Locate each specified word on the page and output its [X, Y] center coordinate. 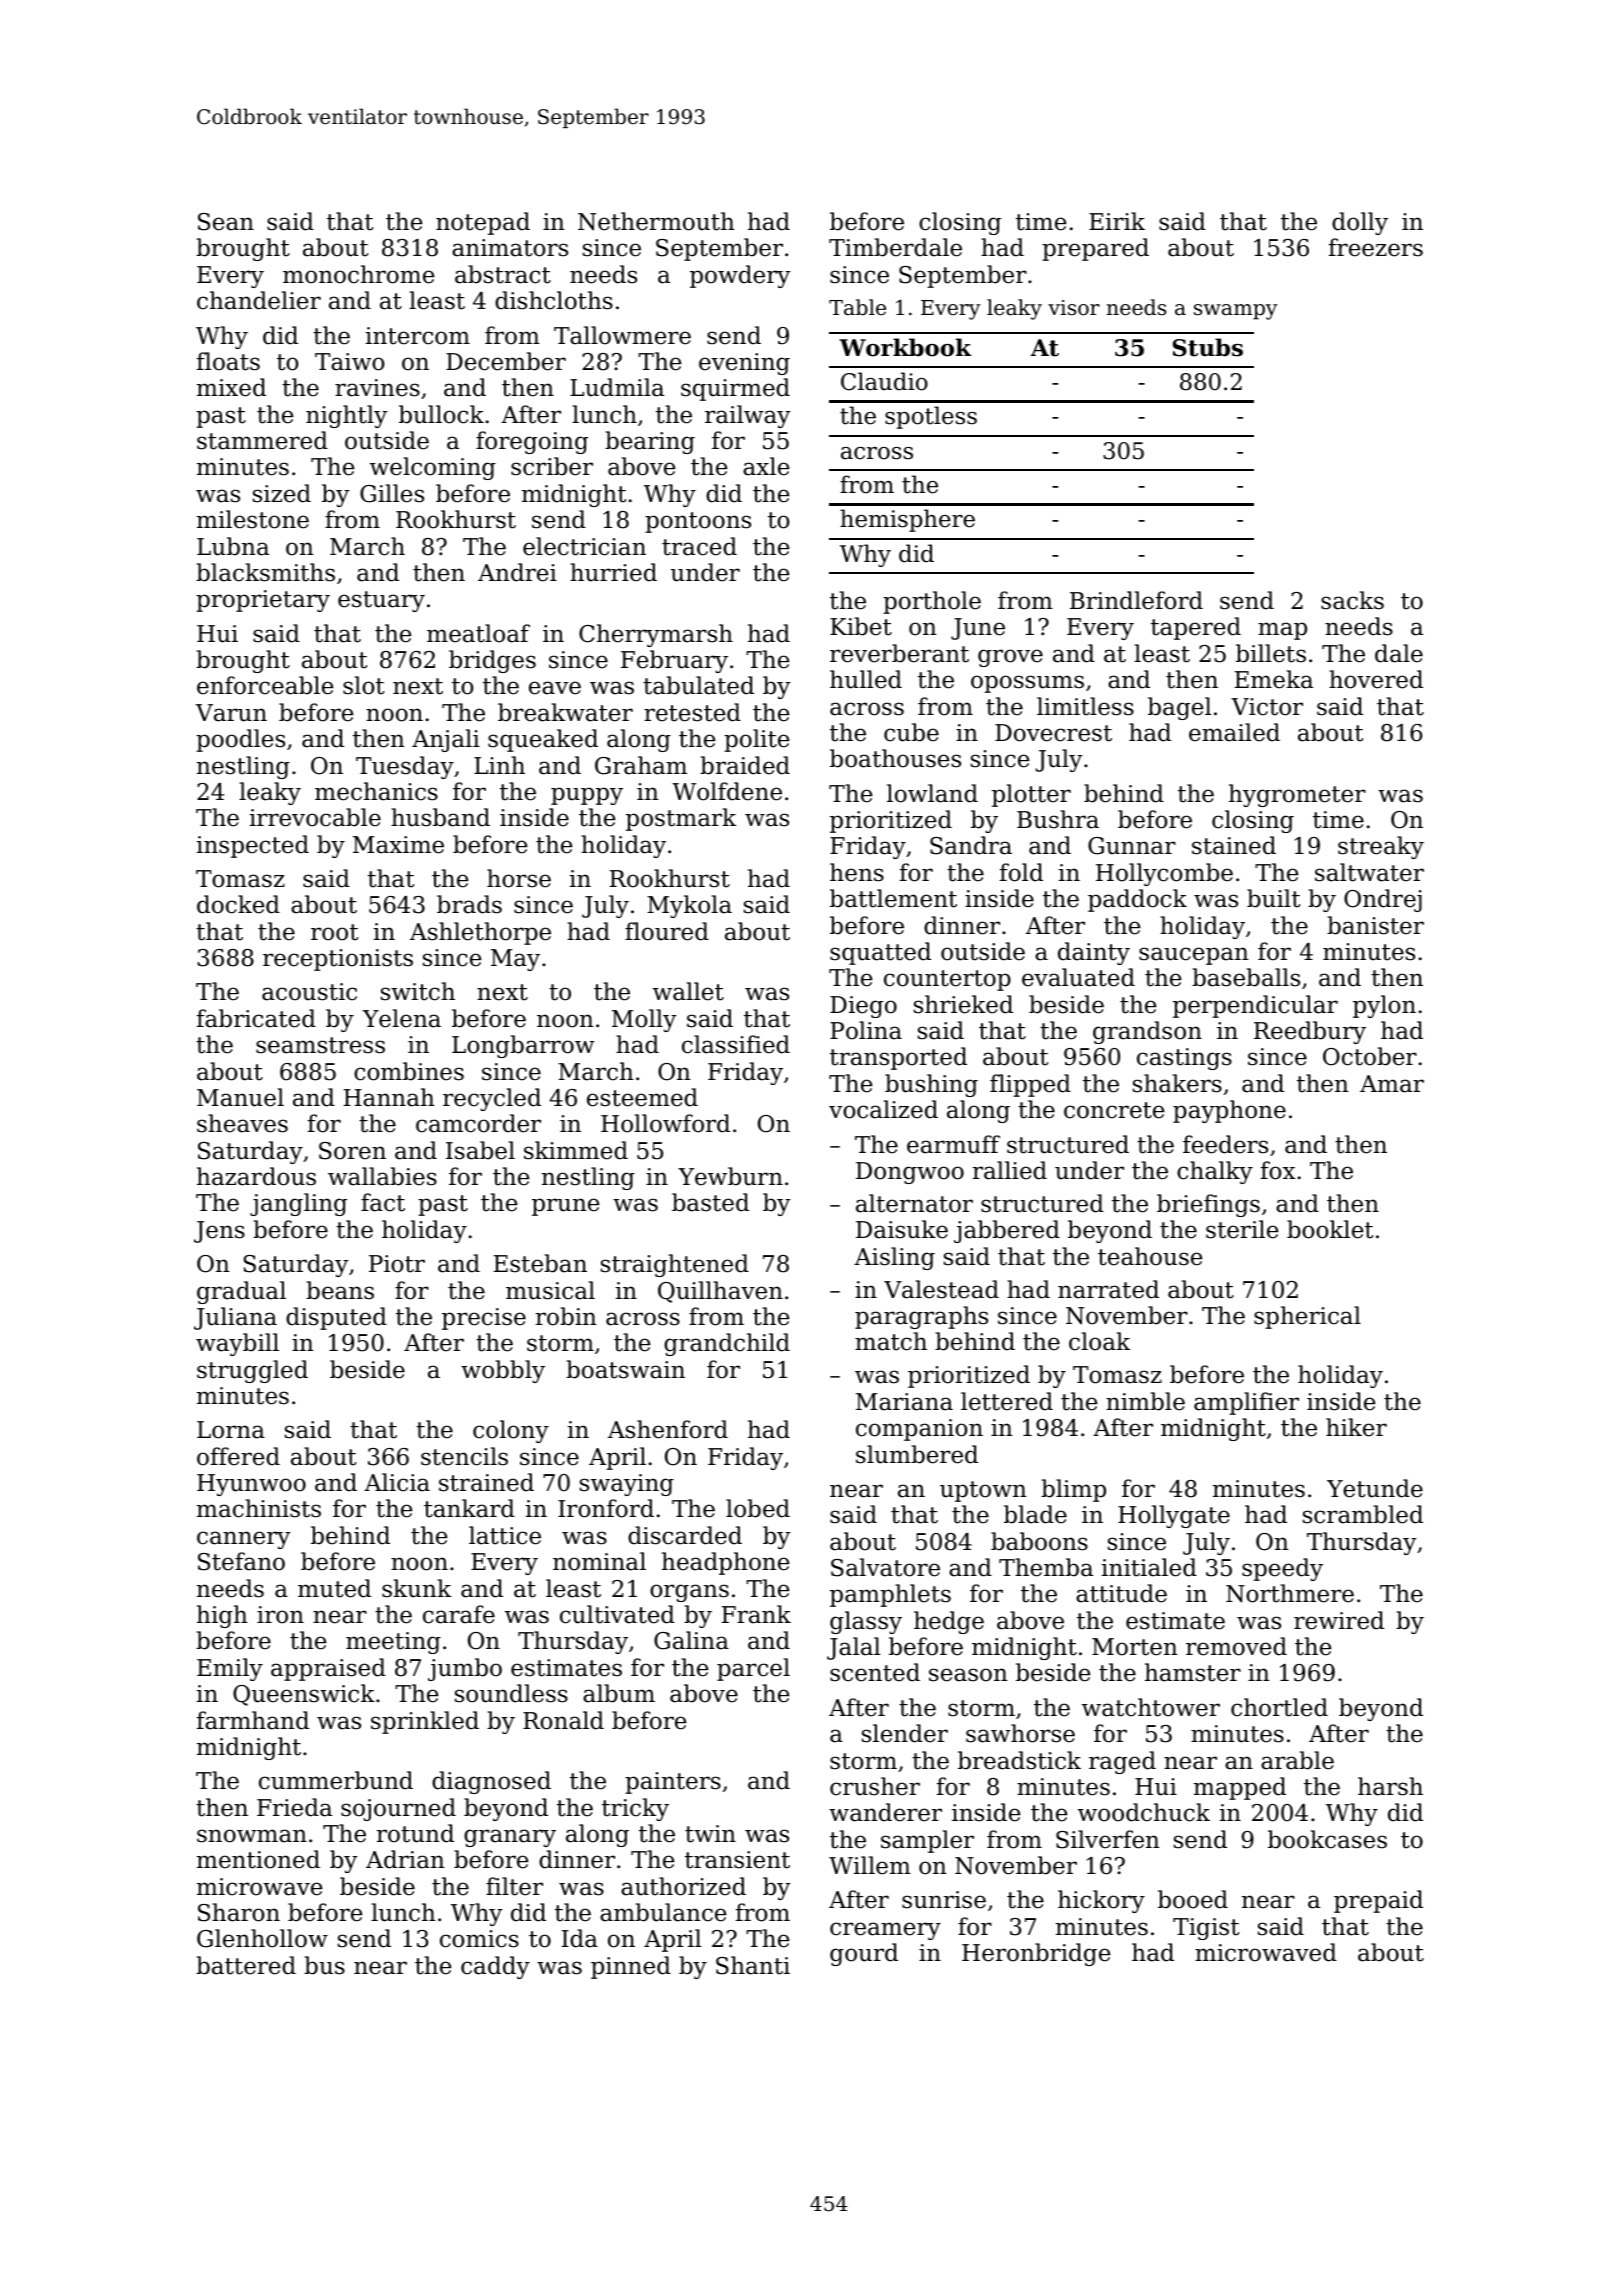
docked [238, 904]
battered [246, 1965]
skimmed [576, 1150]
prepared [1095, 249]
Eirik [1117, 221]
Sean [226, 222]
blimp [1073, 1490]
